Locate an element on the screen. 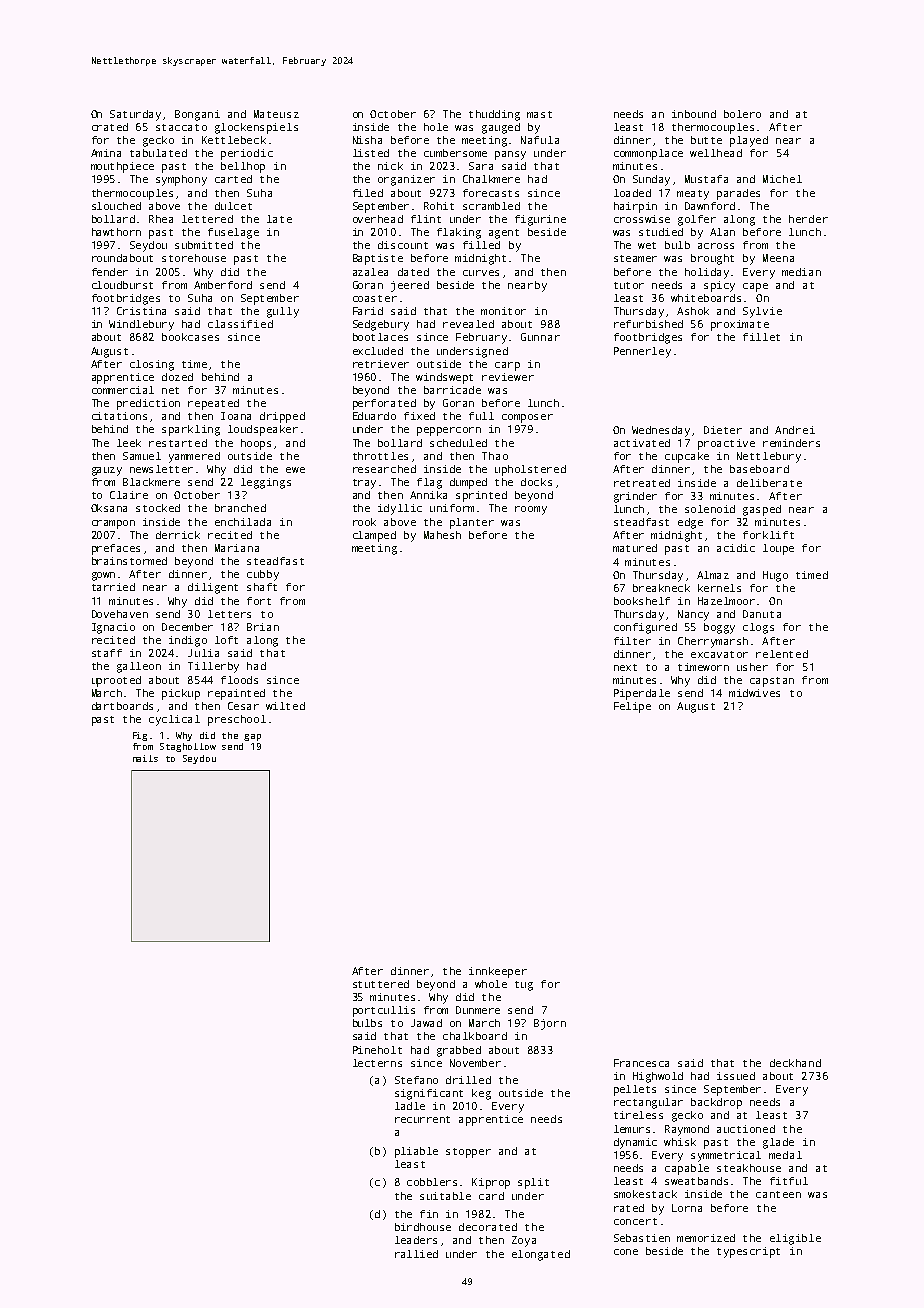 Image resolution: width=924 pixels, height=1308 pixels. carted is located at coordinates (233, 179).
